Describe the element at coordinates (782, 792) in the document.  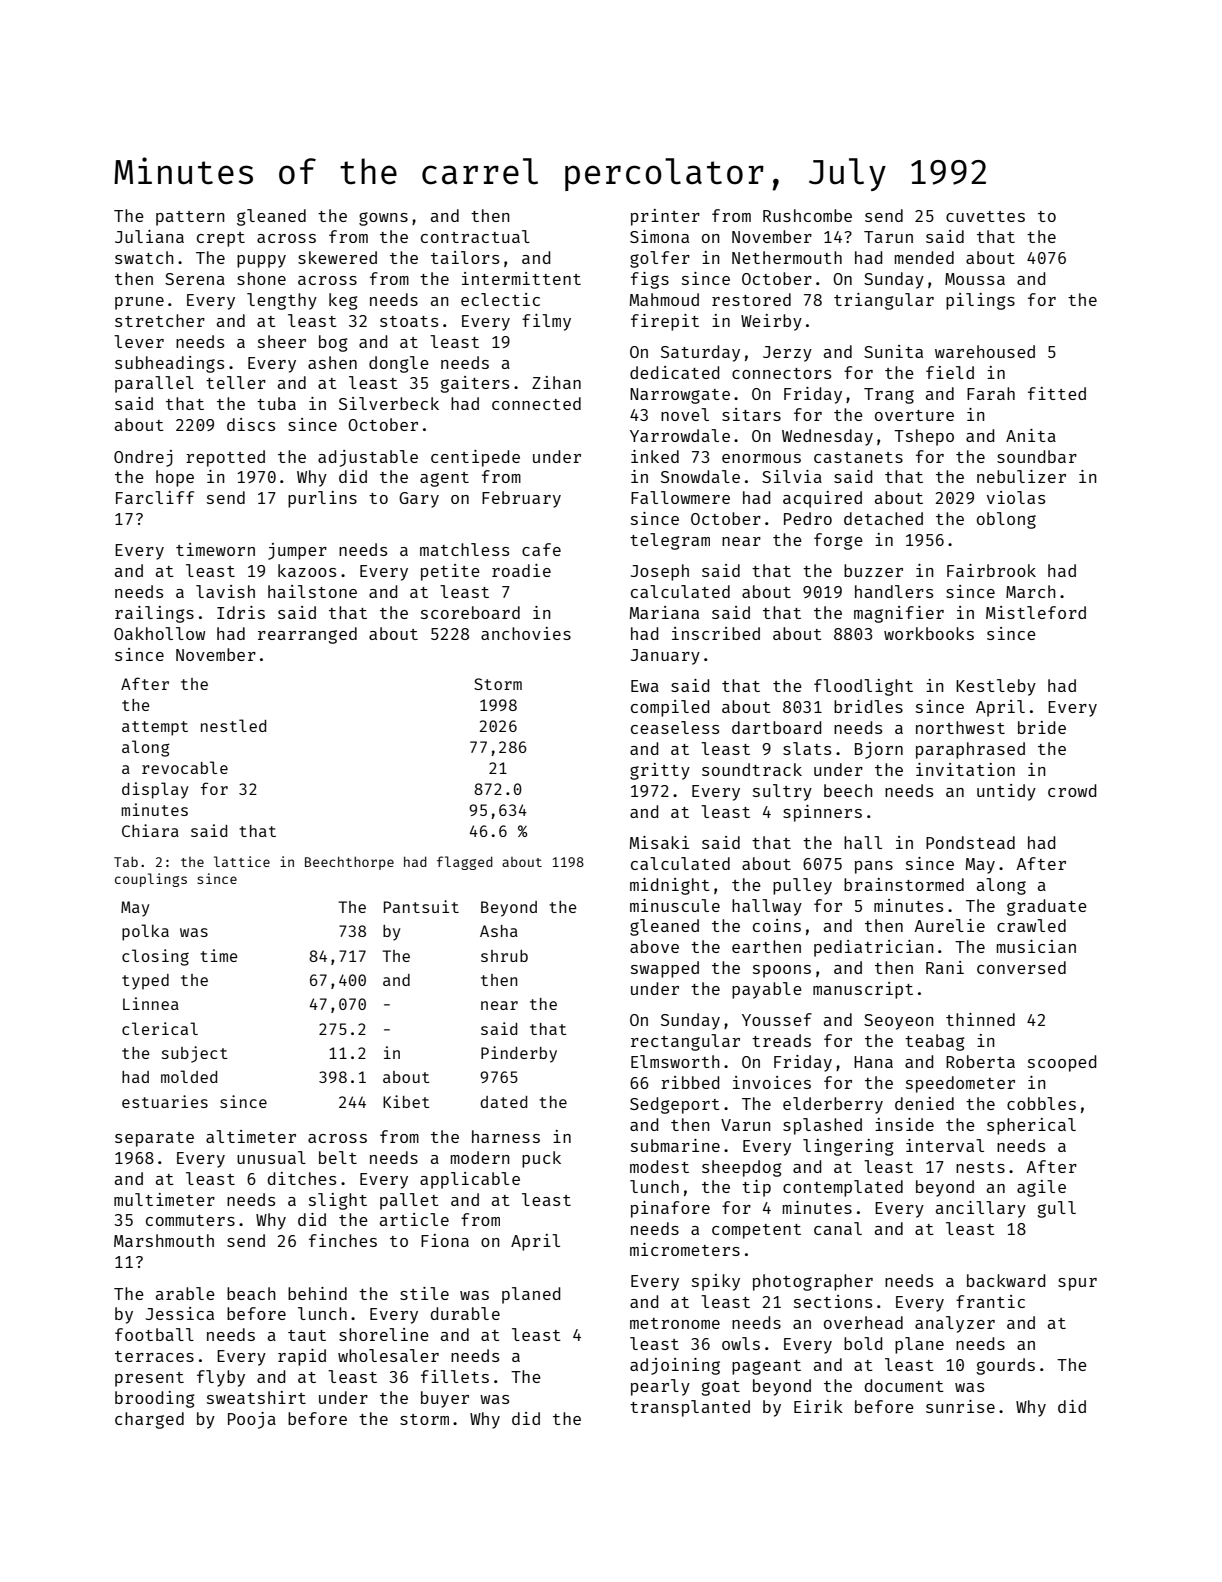
I see `sultry` at that location.
